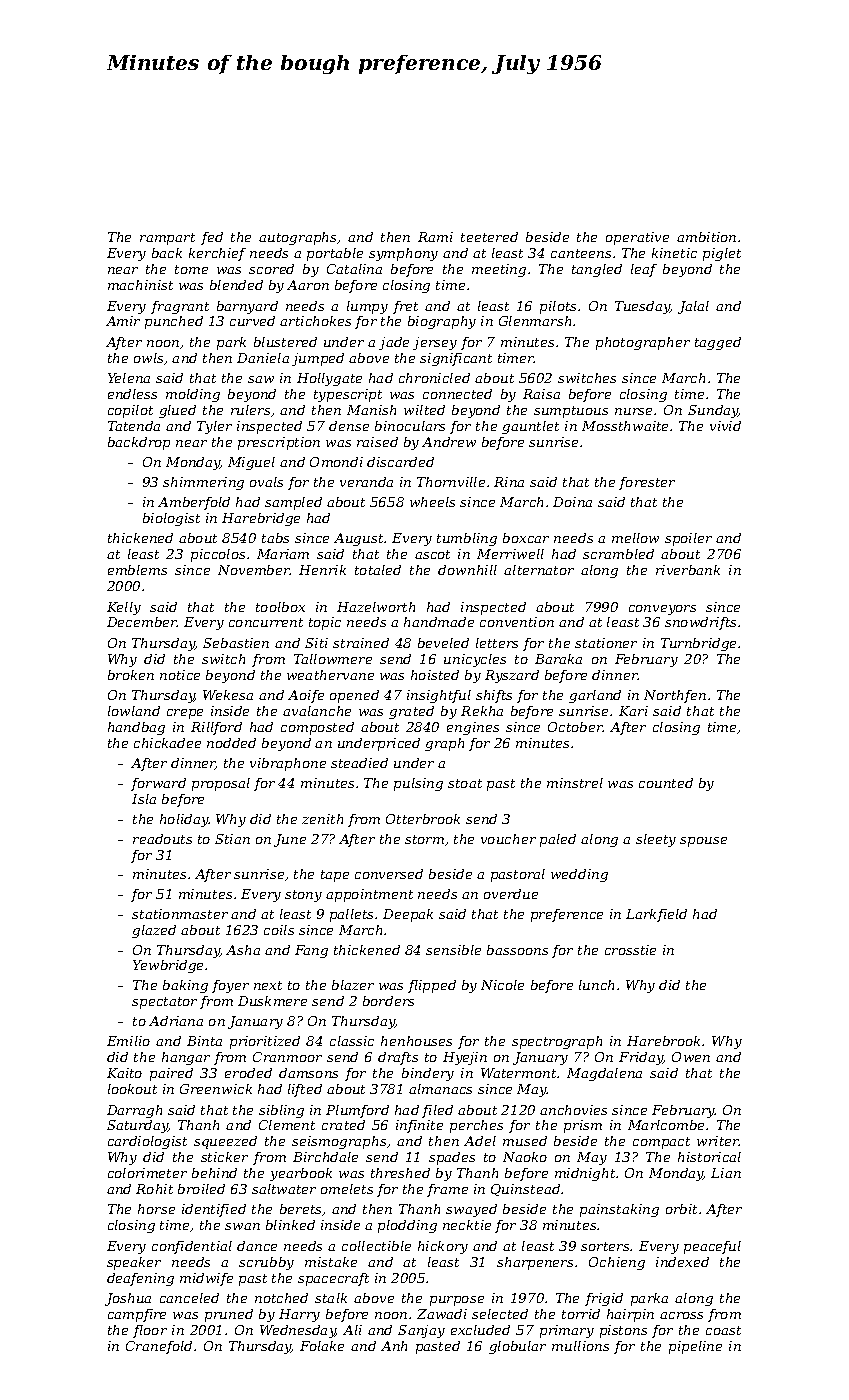 The width and height of the image is (849, 1400). Describe the element at coordinates (228, 695) in the image. I see `Wekesa` at that location.
